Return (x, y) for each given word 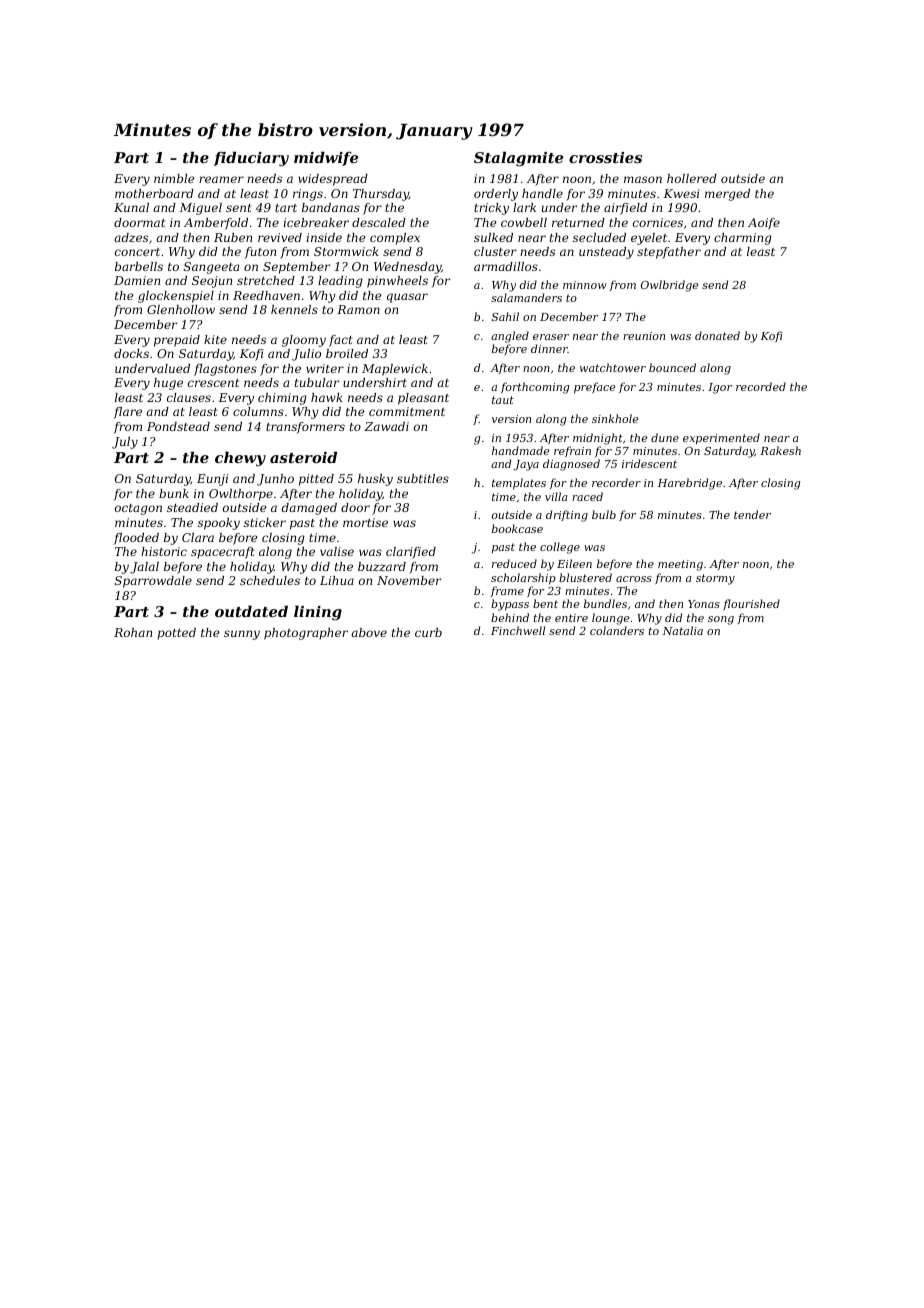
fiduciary (251, 158)
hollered (692, 178)
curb (428, 632)
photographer (306, 634)
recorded (761, 386)
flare (128, 413)
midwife (326, 158)
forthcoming (535, 388)
